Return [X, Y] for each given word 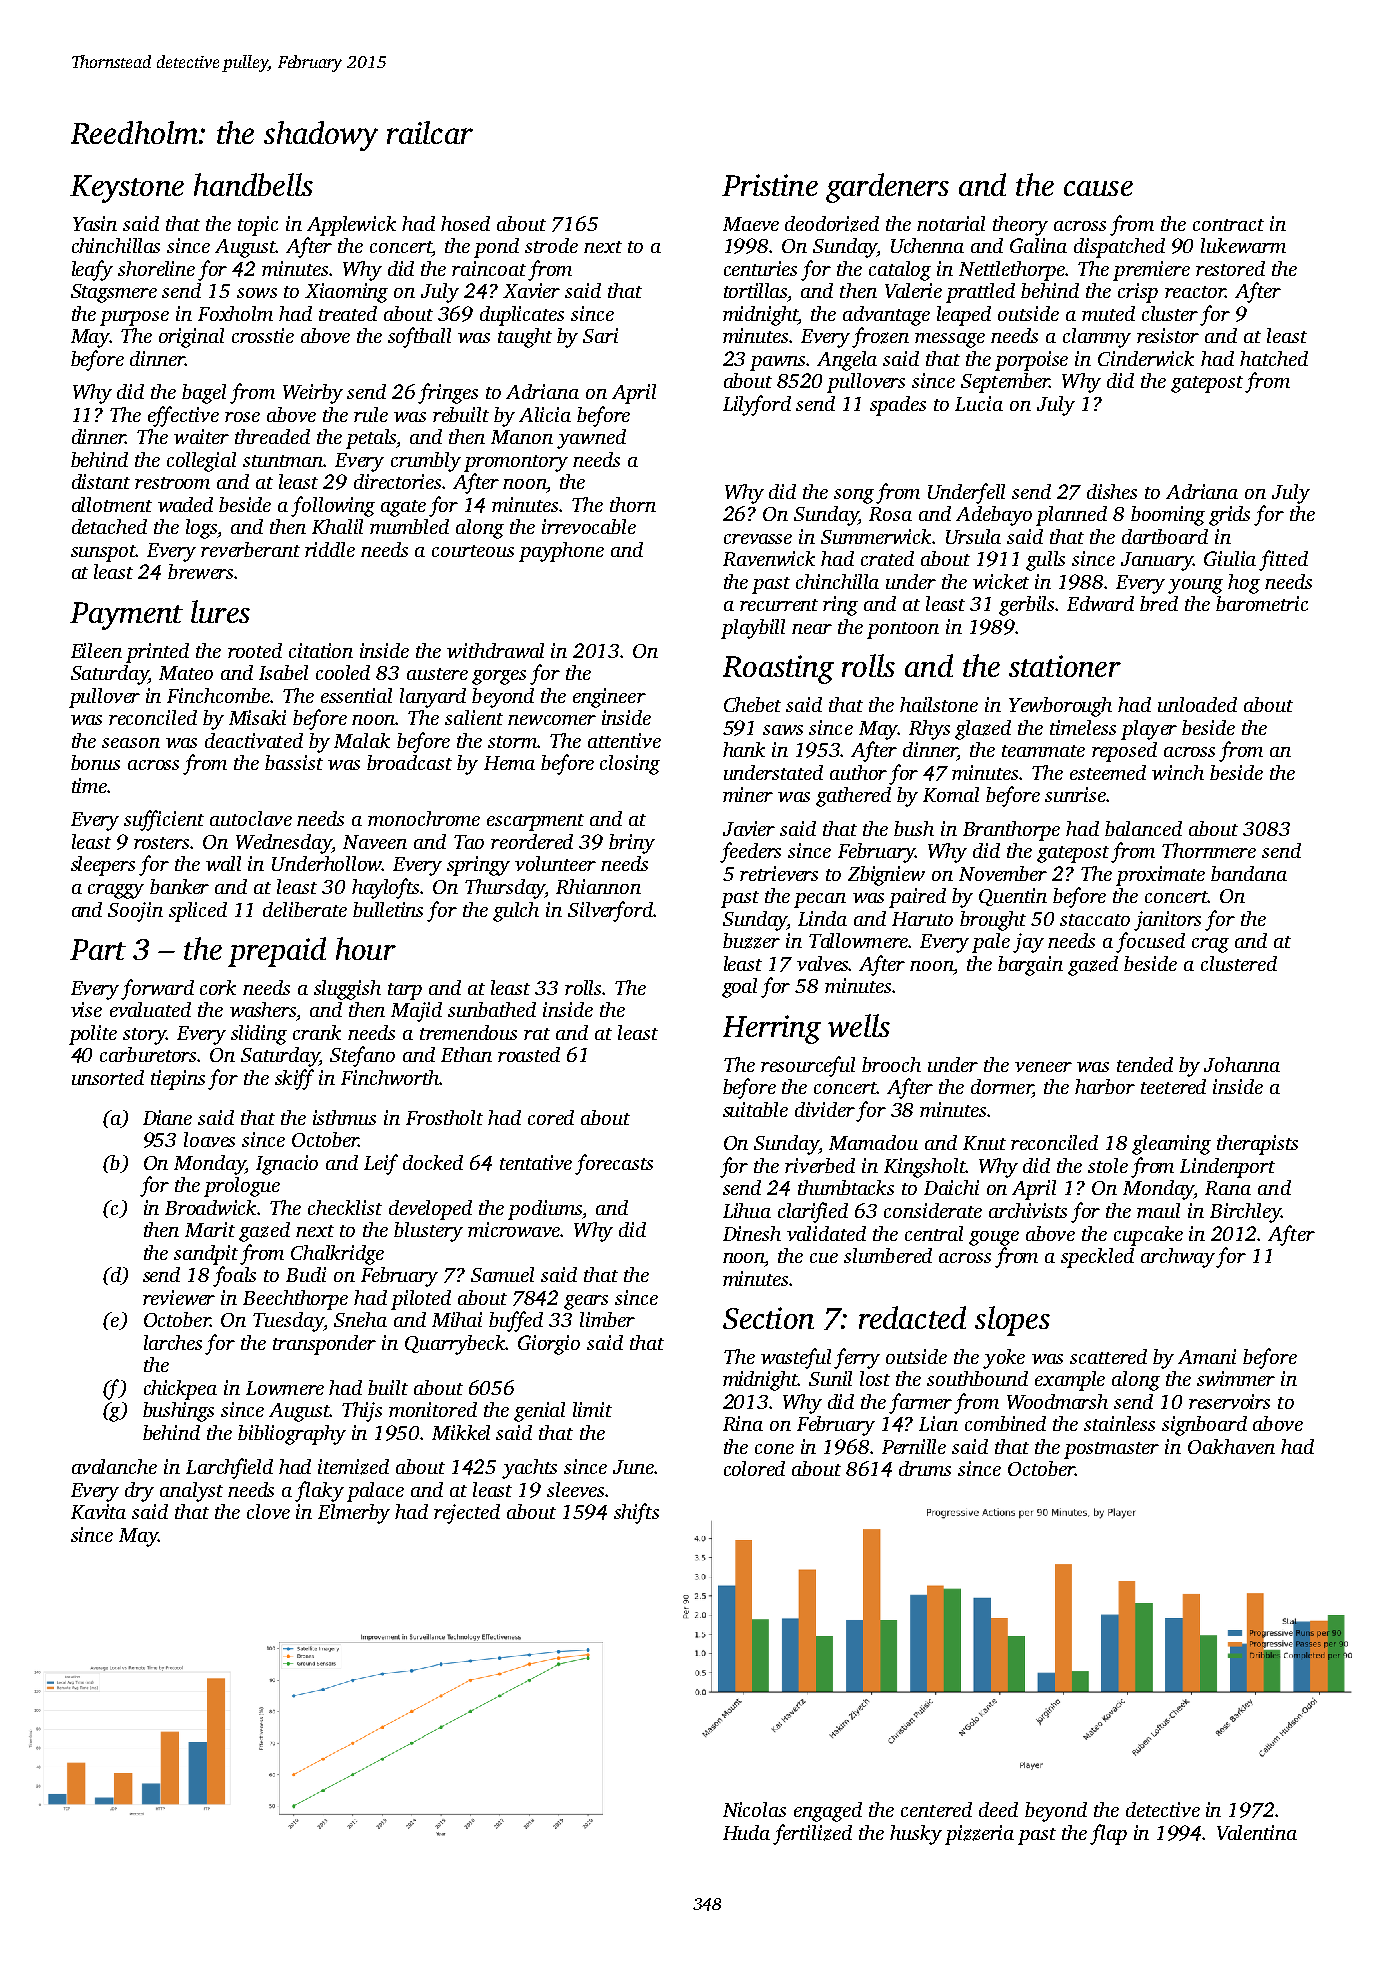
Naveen [375, 842]
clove [268, 1511]
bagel [204, 394]
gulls [1045, 561]
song [854, 496]
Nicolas [754, 1809]
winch [1178, 772]
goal [739, 988]
